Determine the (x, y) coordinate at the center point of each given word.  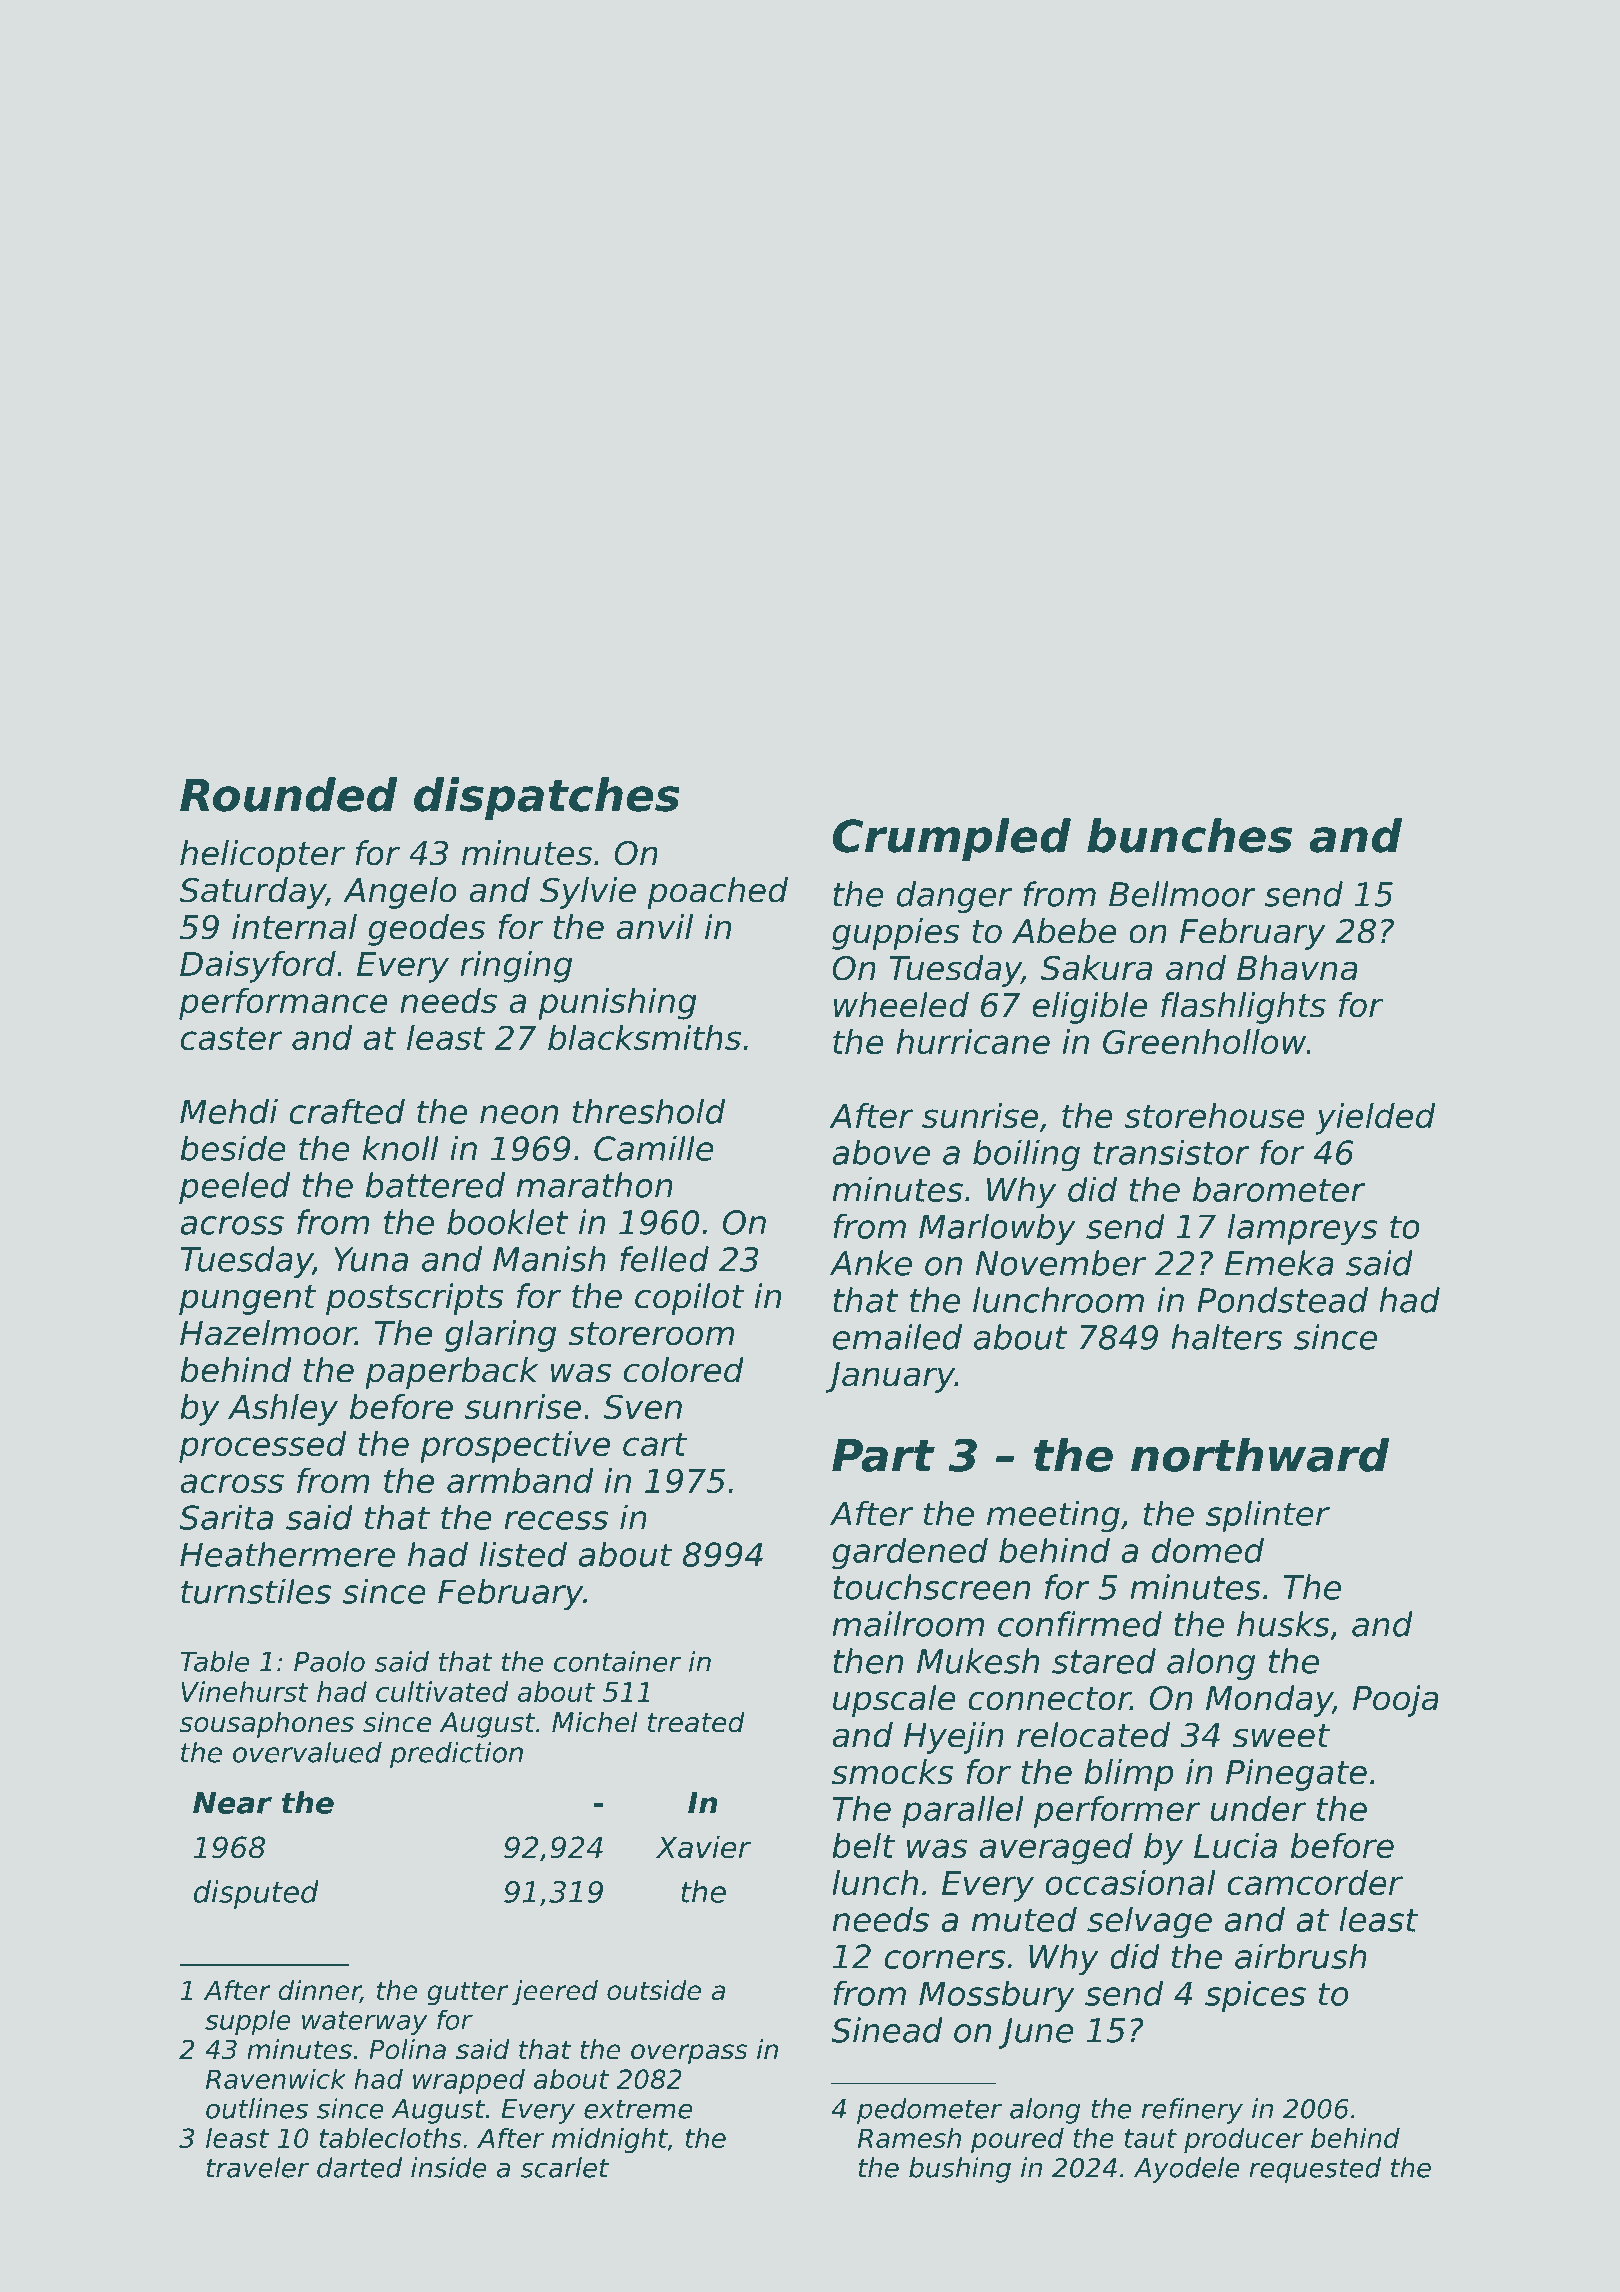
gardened (910, 1553)
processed (263, 1447)
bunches (1189, 835)
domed (1208, 1550)
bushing (960, 2170)
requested (1315, 2170)
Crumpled (952, 839)
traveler (258, 2167)
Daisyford (258, 967)
